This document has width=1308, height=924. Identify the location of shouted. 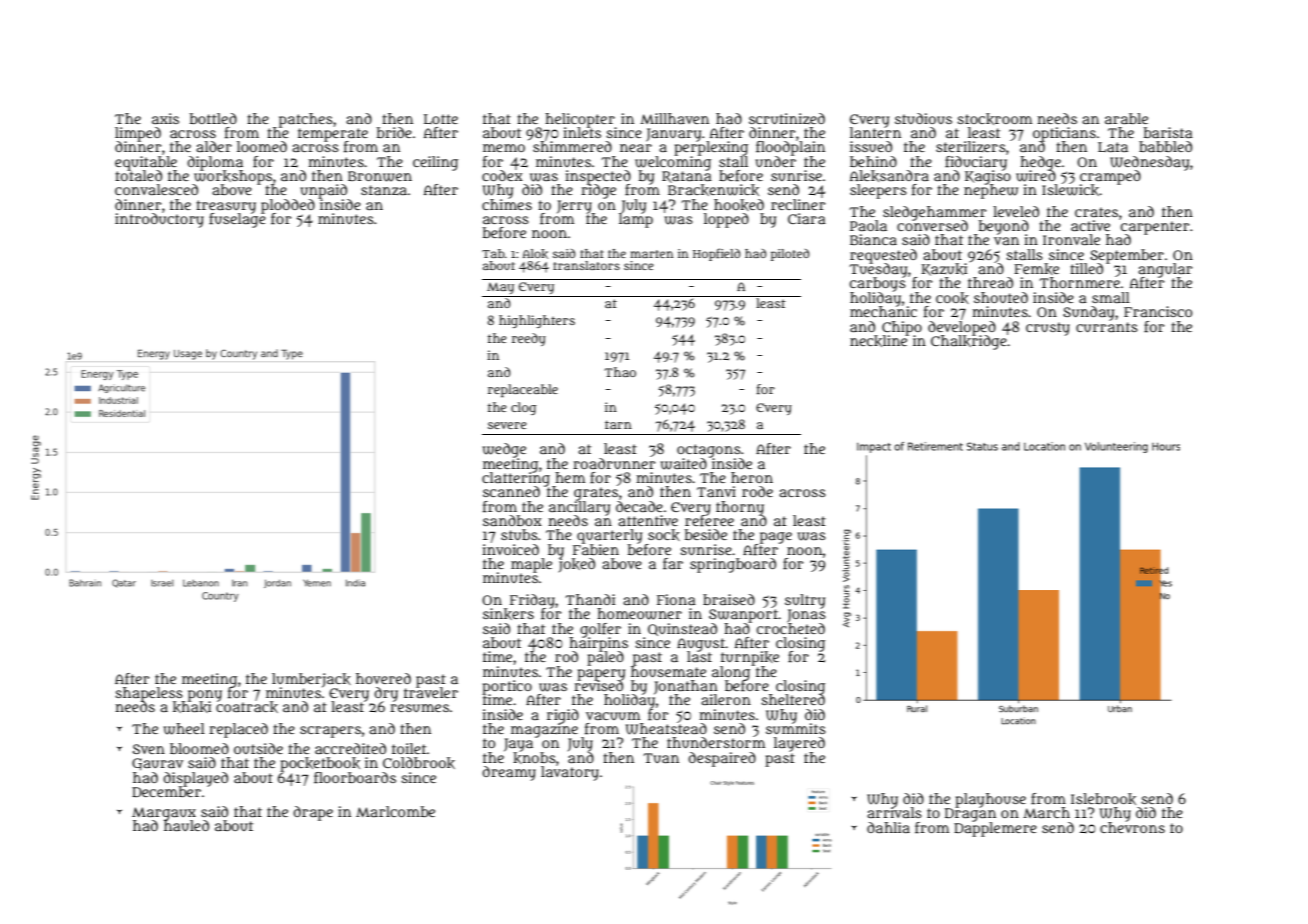
(1001, 297).
